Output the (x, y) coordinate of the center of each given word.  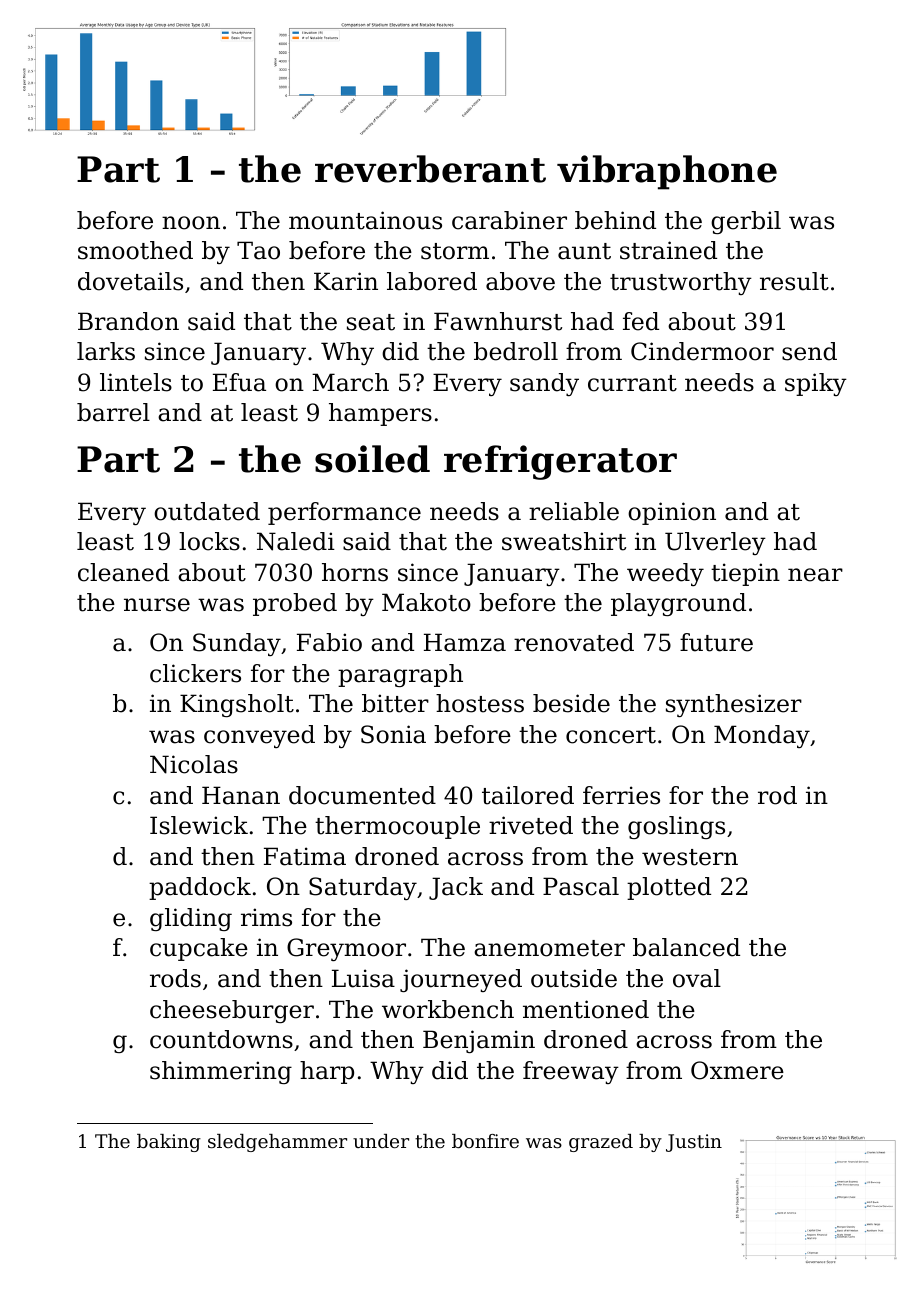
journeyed (461, 980)
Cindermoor (702, 351)
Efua (239, 382)
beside (571, 703)
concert (611, 735)
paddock (200, 888)
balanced (686, 947)
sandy (544, 384)
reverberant (430, 169)
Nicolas (194, 764)
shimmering (221, 1072)
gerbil (746, 222)
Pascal (581, 886)
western (690, 857)
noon (191, 223)
